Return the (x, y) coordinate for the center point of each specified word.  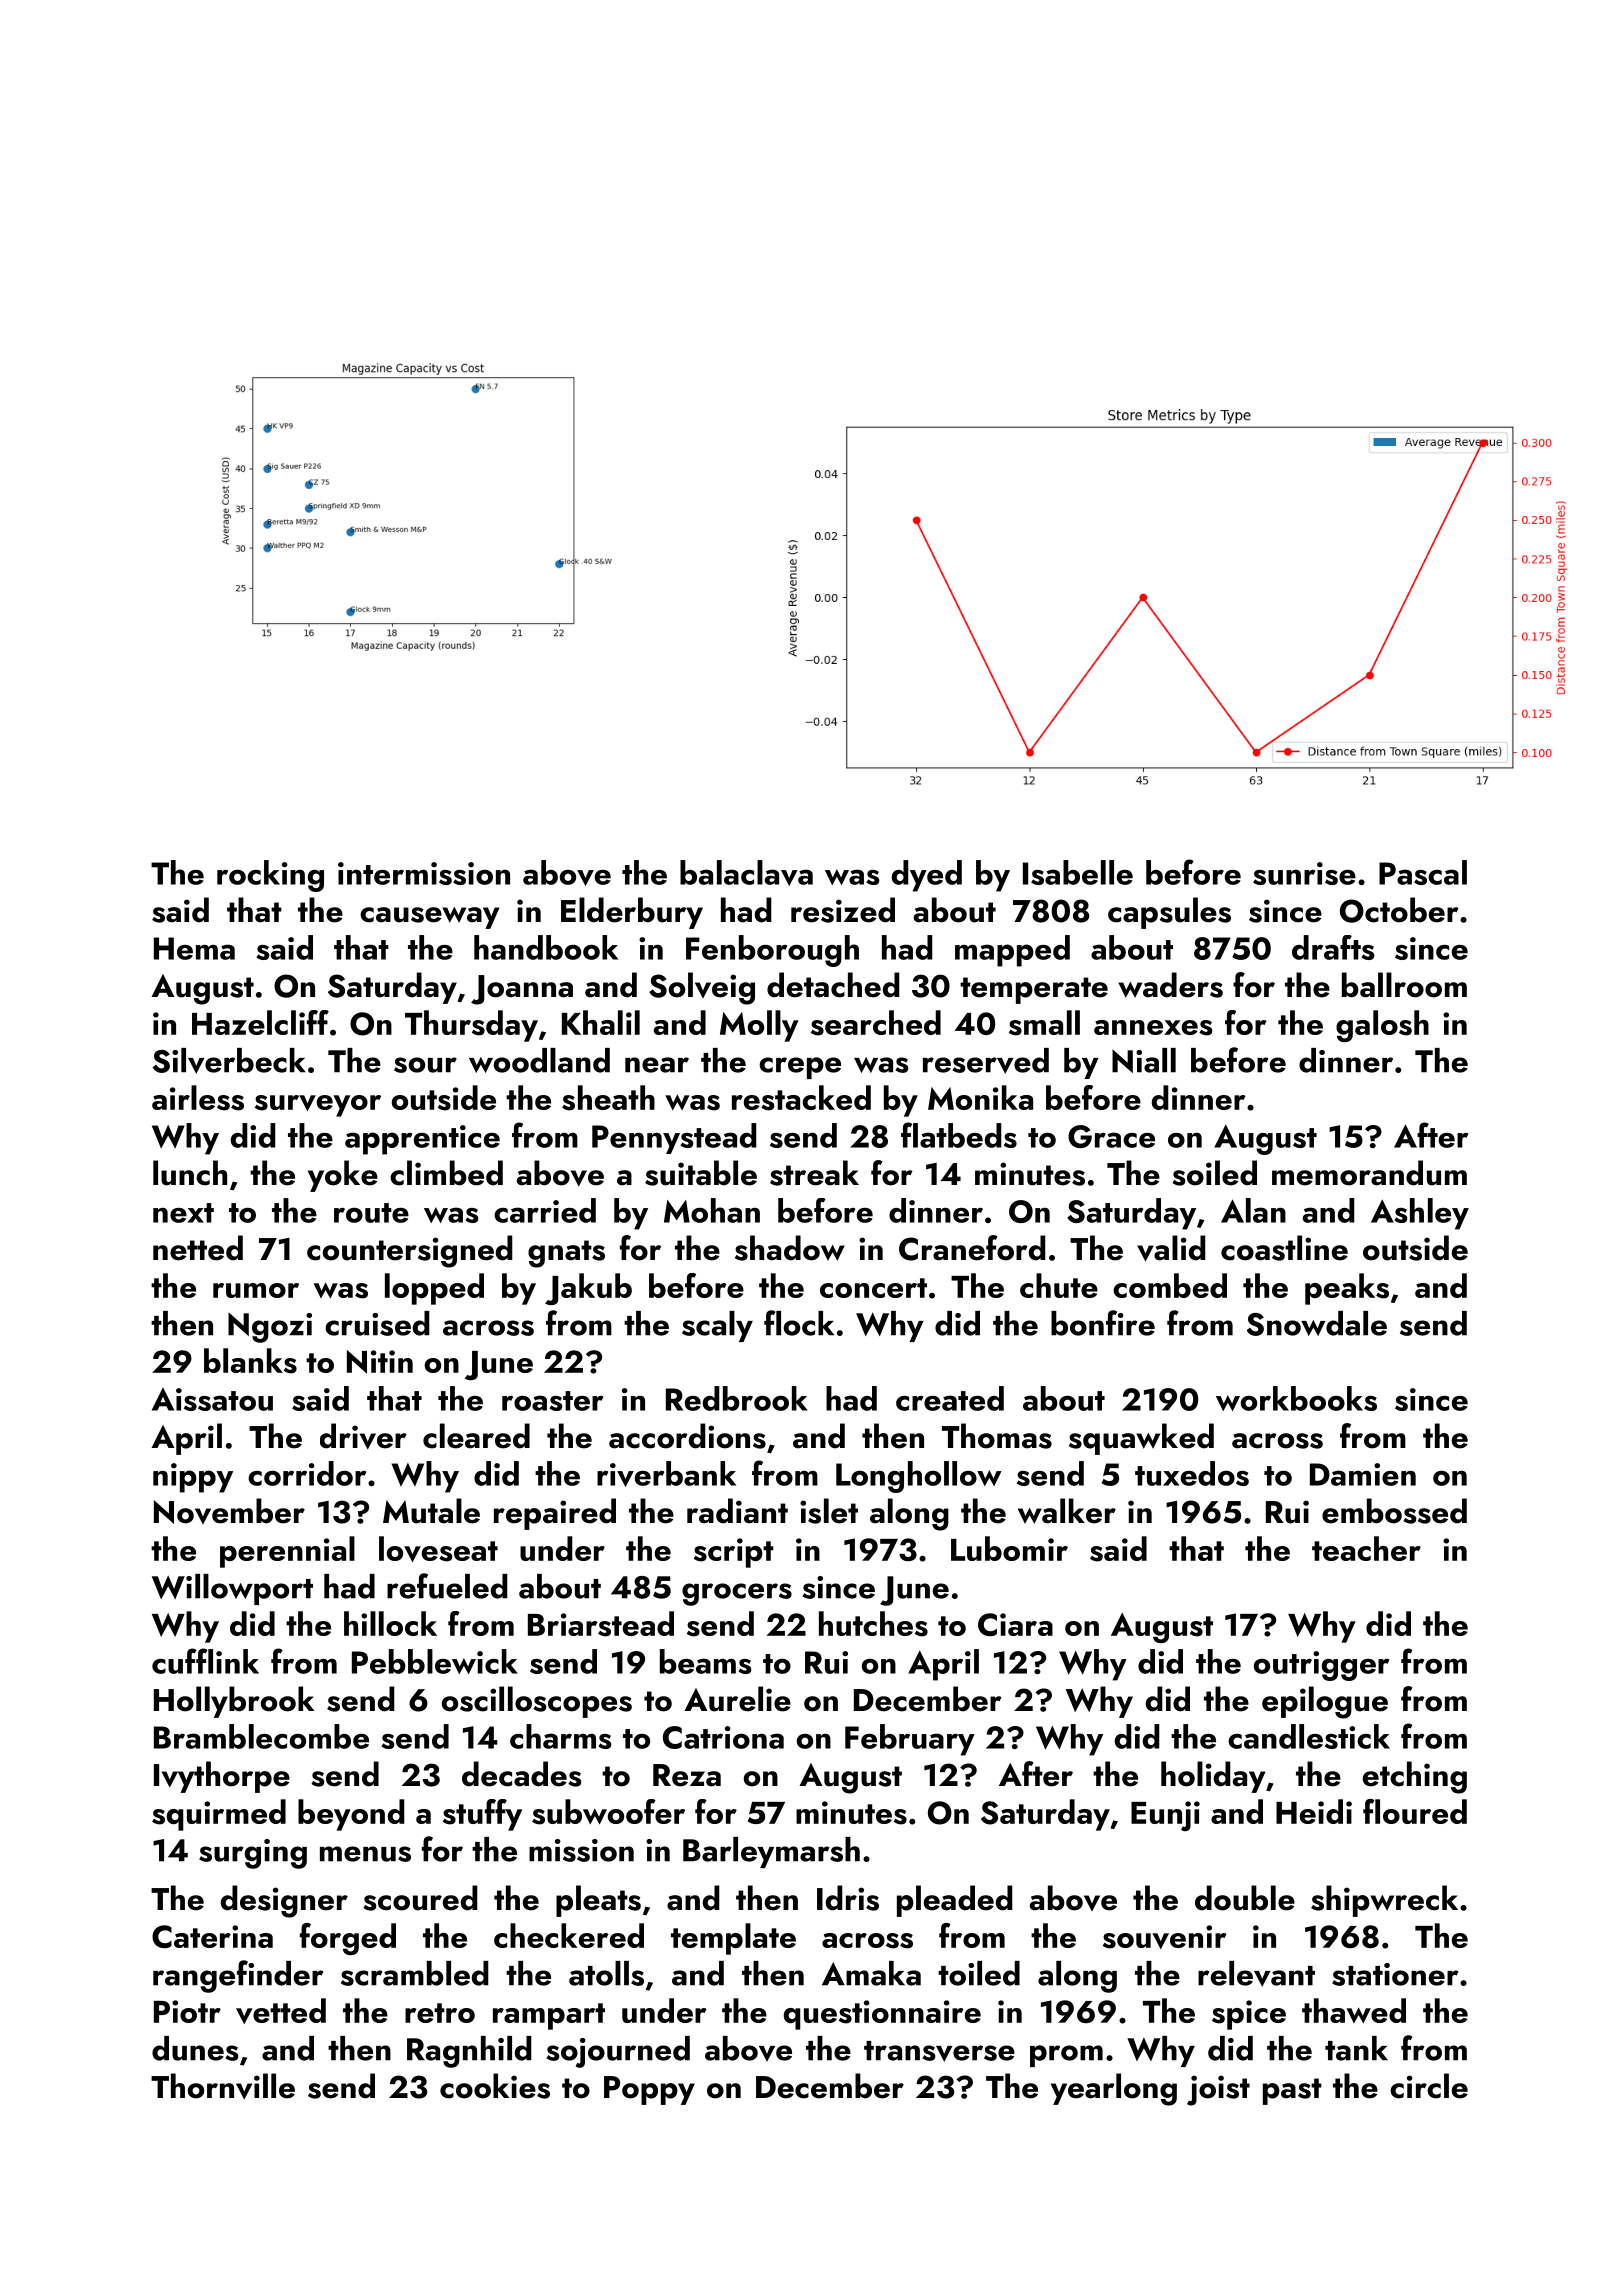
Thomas (997, 1436)
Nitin (380, 1362)
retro (440, 2013)
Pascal (1423, 872)
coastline (1284, 1248)
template (733, 1939)
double (1245, 1898)
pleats (598, 1901)
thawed (1354, 2010)
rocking (270, 876)
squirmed (219, 1815)
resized (843, 910)
